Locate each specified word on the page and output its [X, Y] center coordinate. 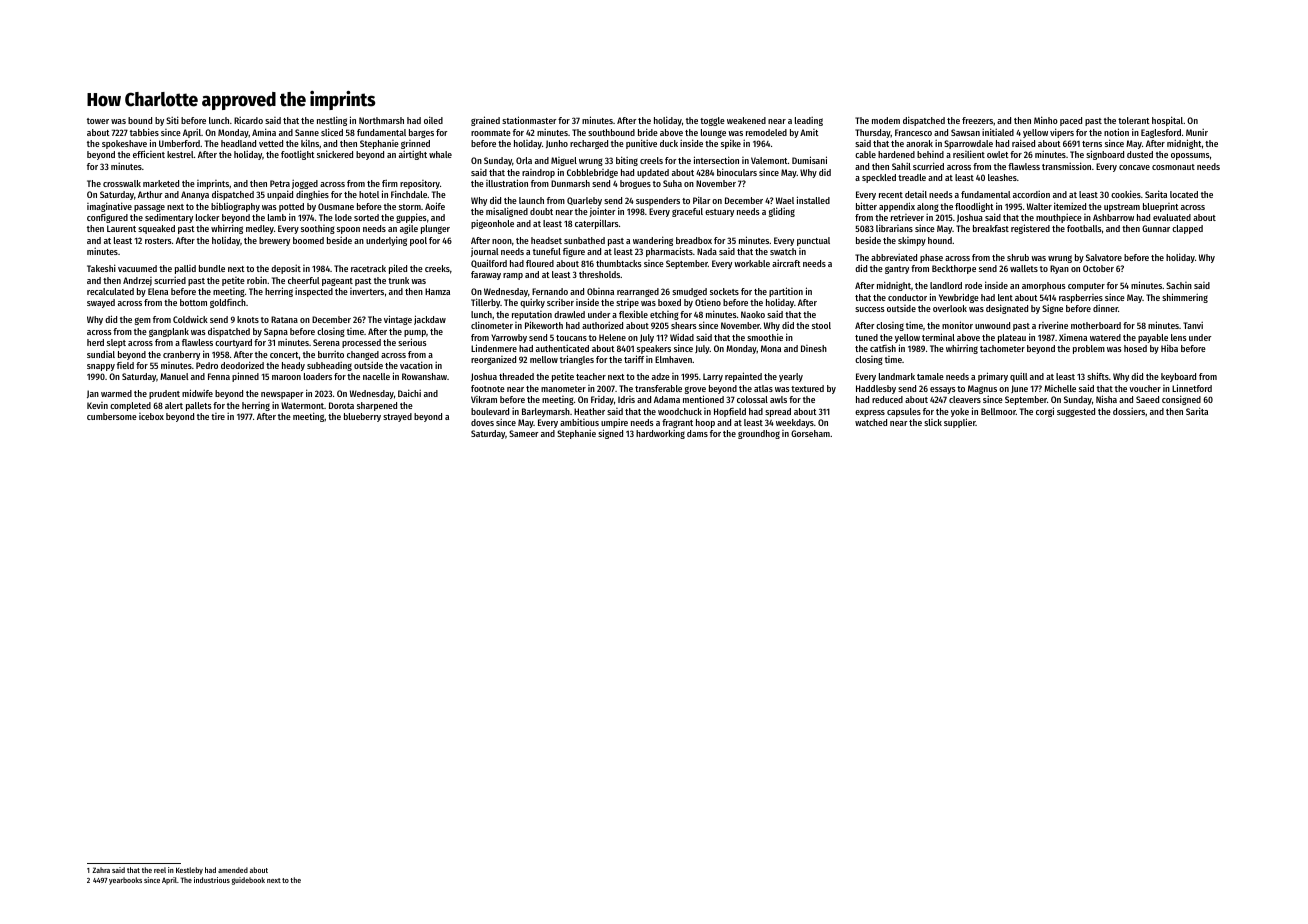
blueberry [362, 417]
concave [1134, 167]
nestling [332, 121]
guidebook [248, 881]
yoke [960, 412]
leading [809, 121]
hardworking [660, 434]
